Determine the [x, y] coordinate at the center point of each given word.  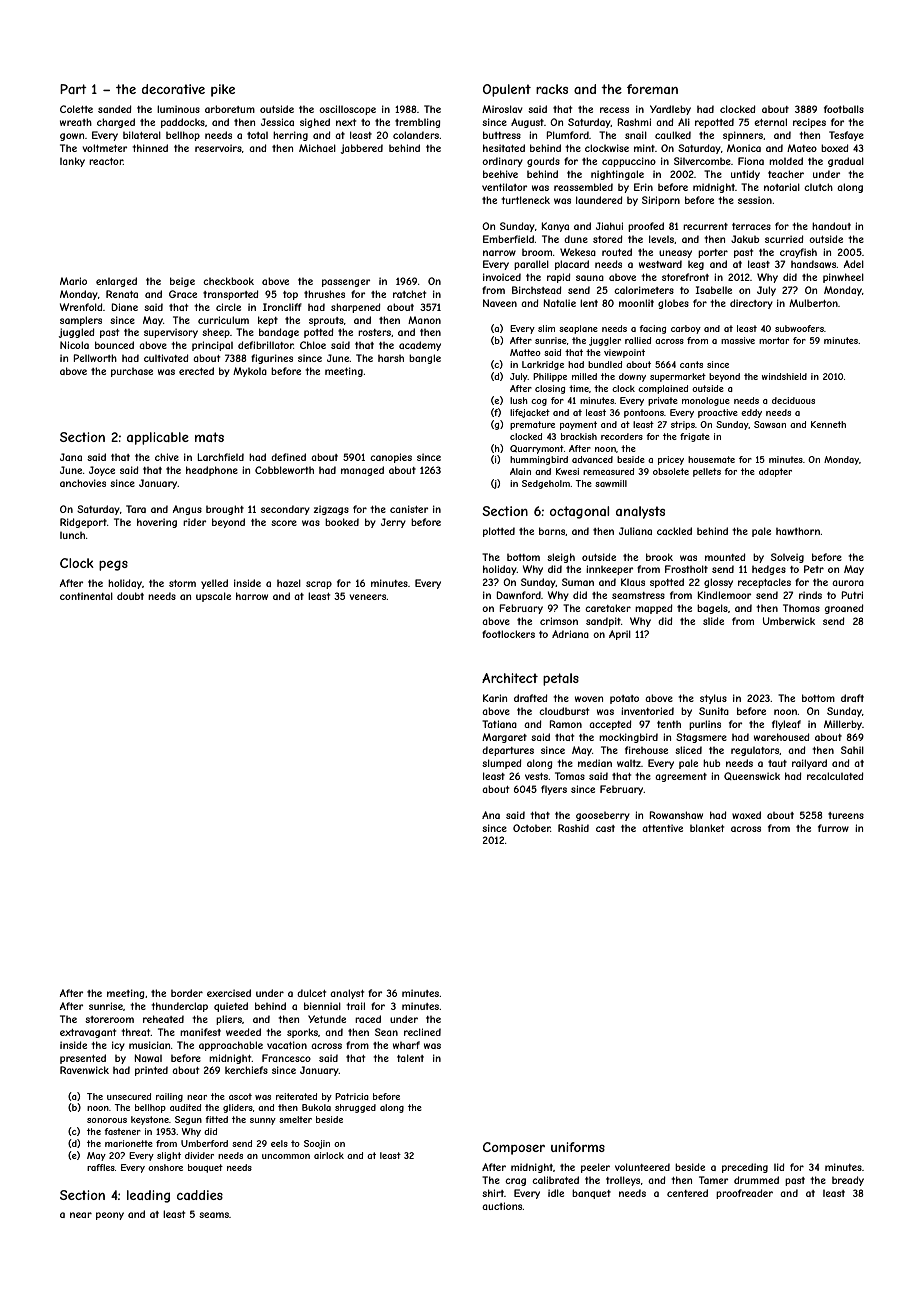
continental [86, 596]
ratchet [409, 294]
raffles [101, 1167]
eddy [751, 413]
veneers [368, 597]
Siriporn [661, 201]
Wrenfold [81, 307]
